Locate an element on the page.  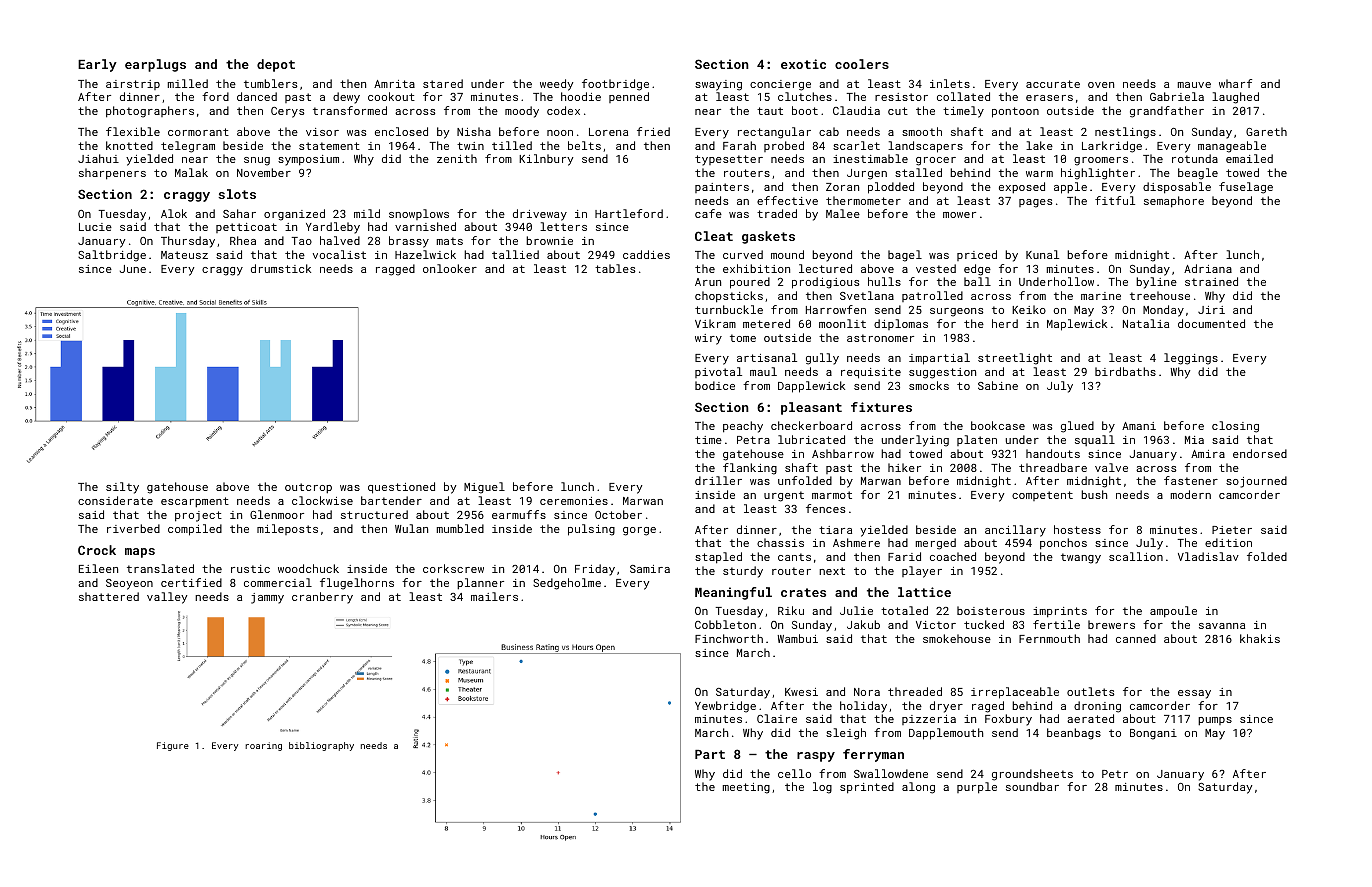
silty is located at coordinates (122, 488).
